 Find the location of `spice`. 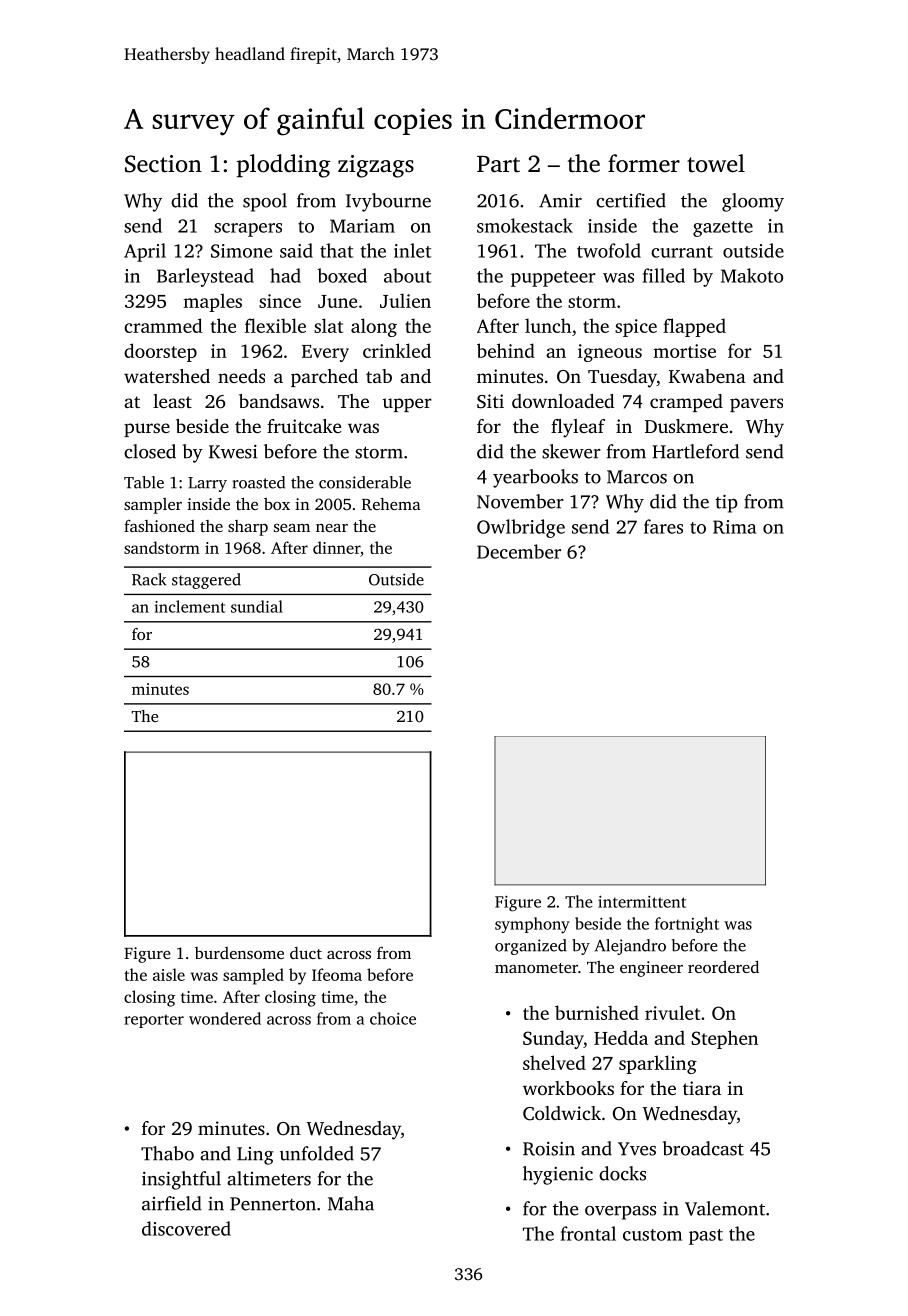

spice is located at coordinates (636, 328).
